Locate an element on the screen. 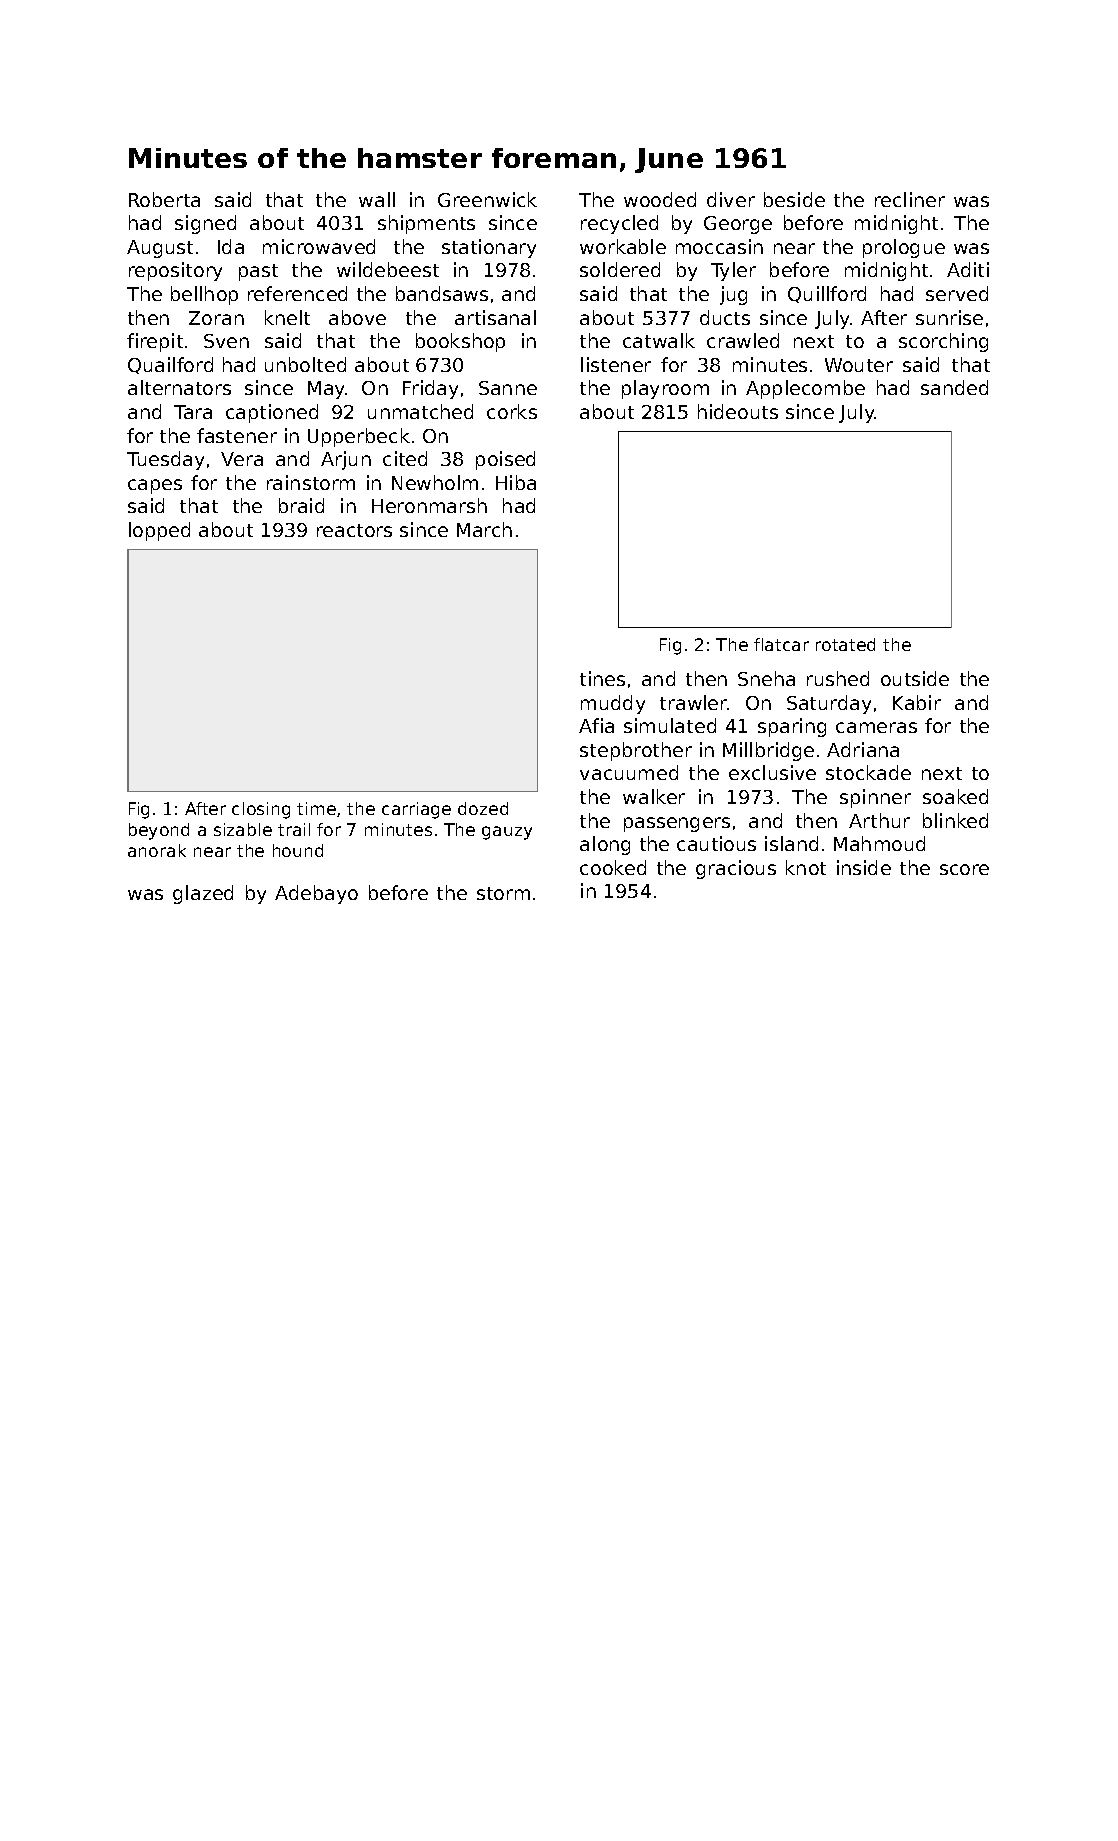 This screenshot has height=1841, width=1118. Kabir is located at coordinates (917, 702).
